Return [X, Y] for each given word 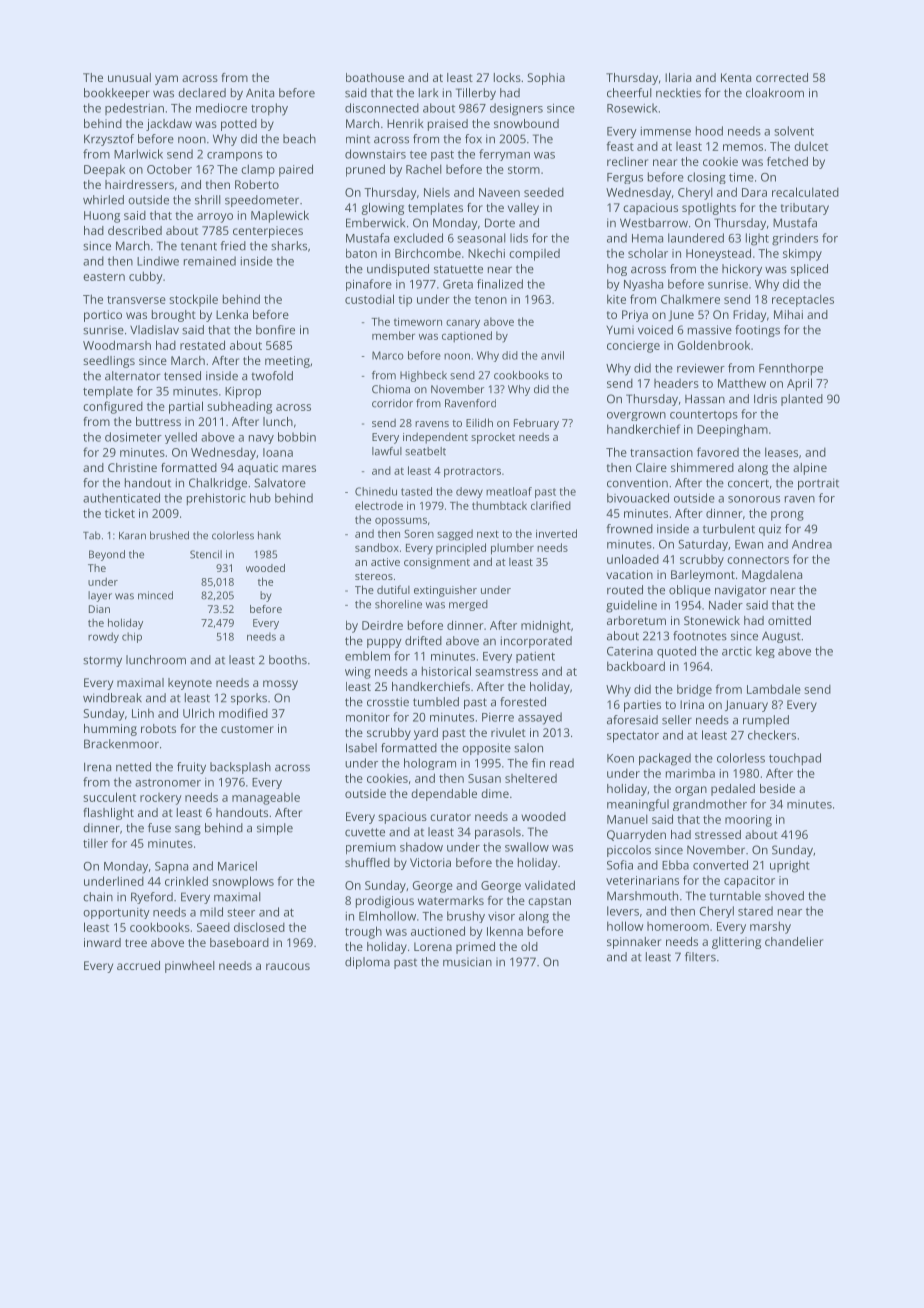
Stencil [206, 554]
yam [166, 80]
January [746, 706]
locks [507, 77]
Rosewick [632, 108]
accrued [138, 965]
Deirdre [382, 625]
